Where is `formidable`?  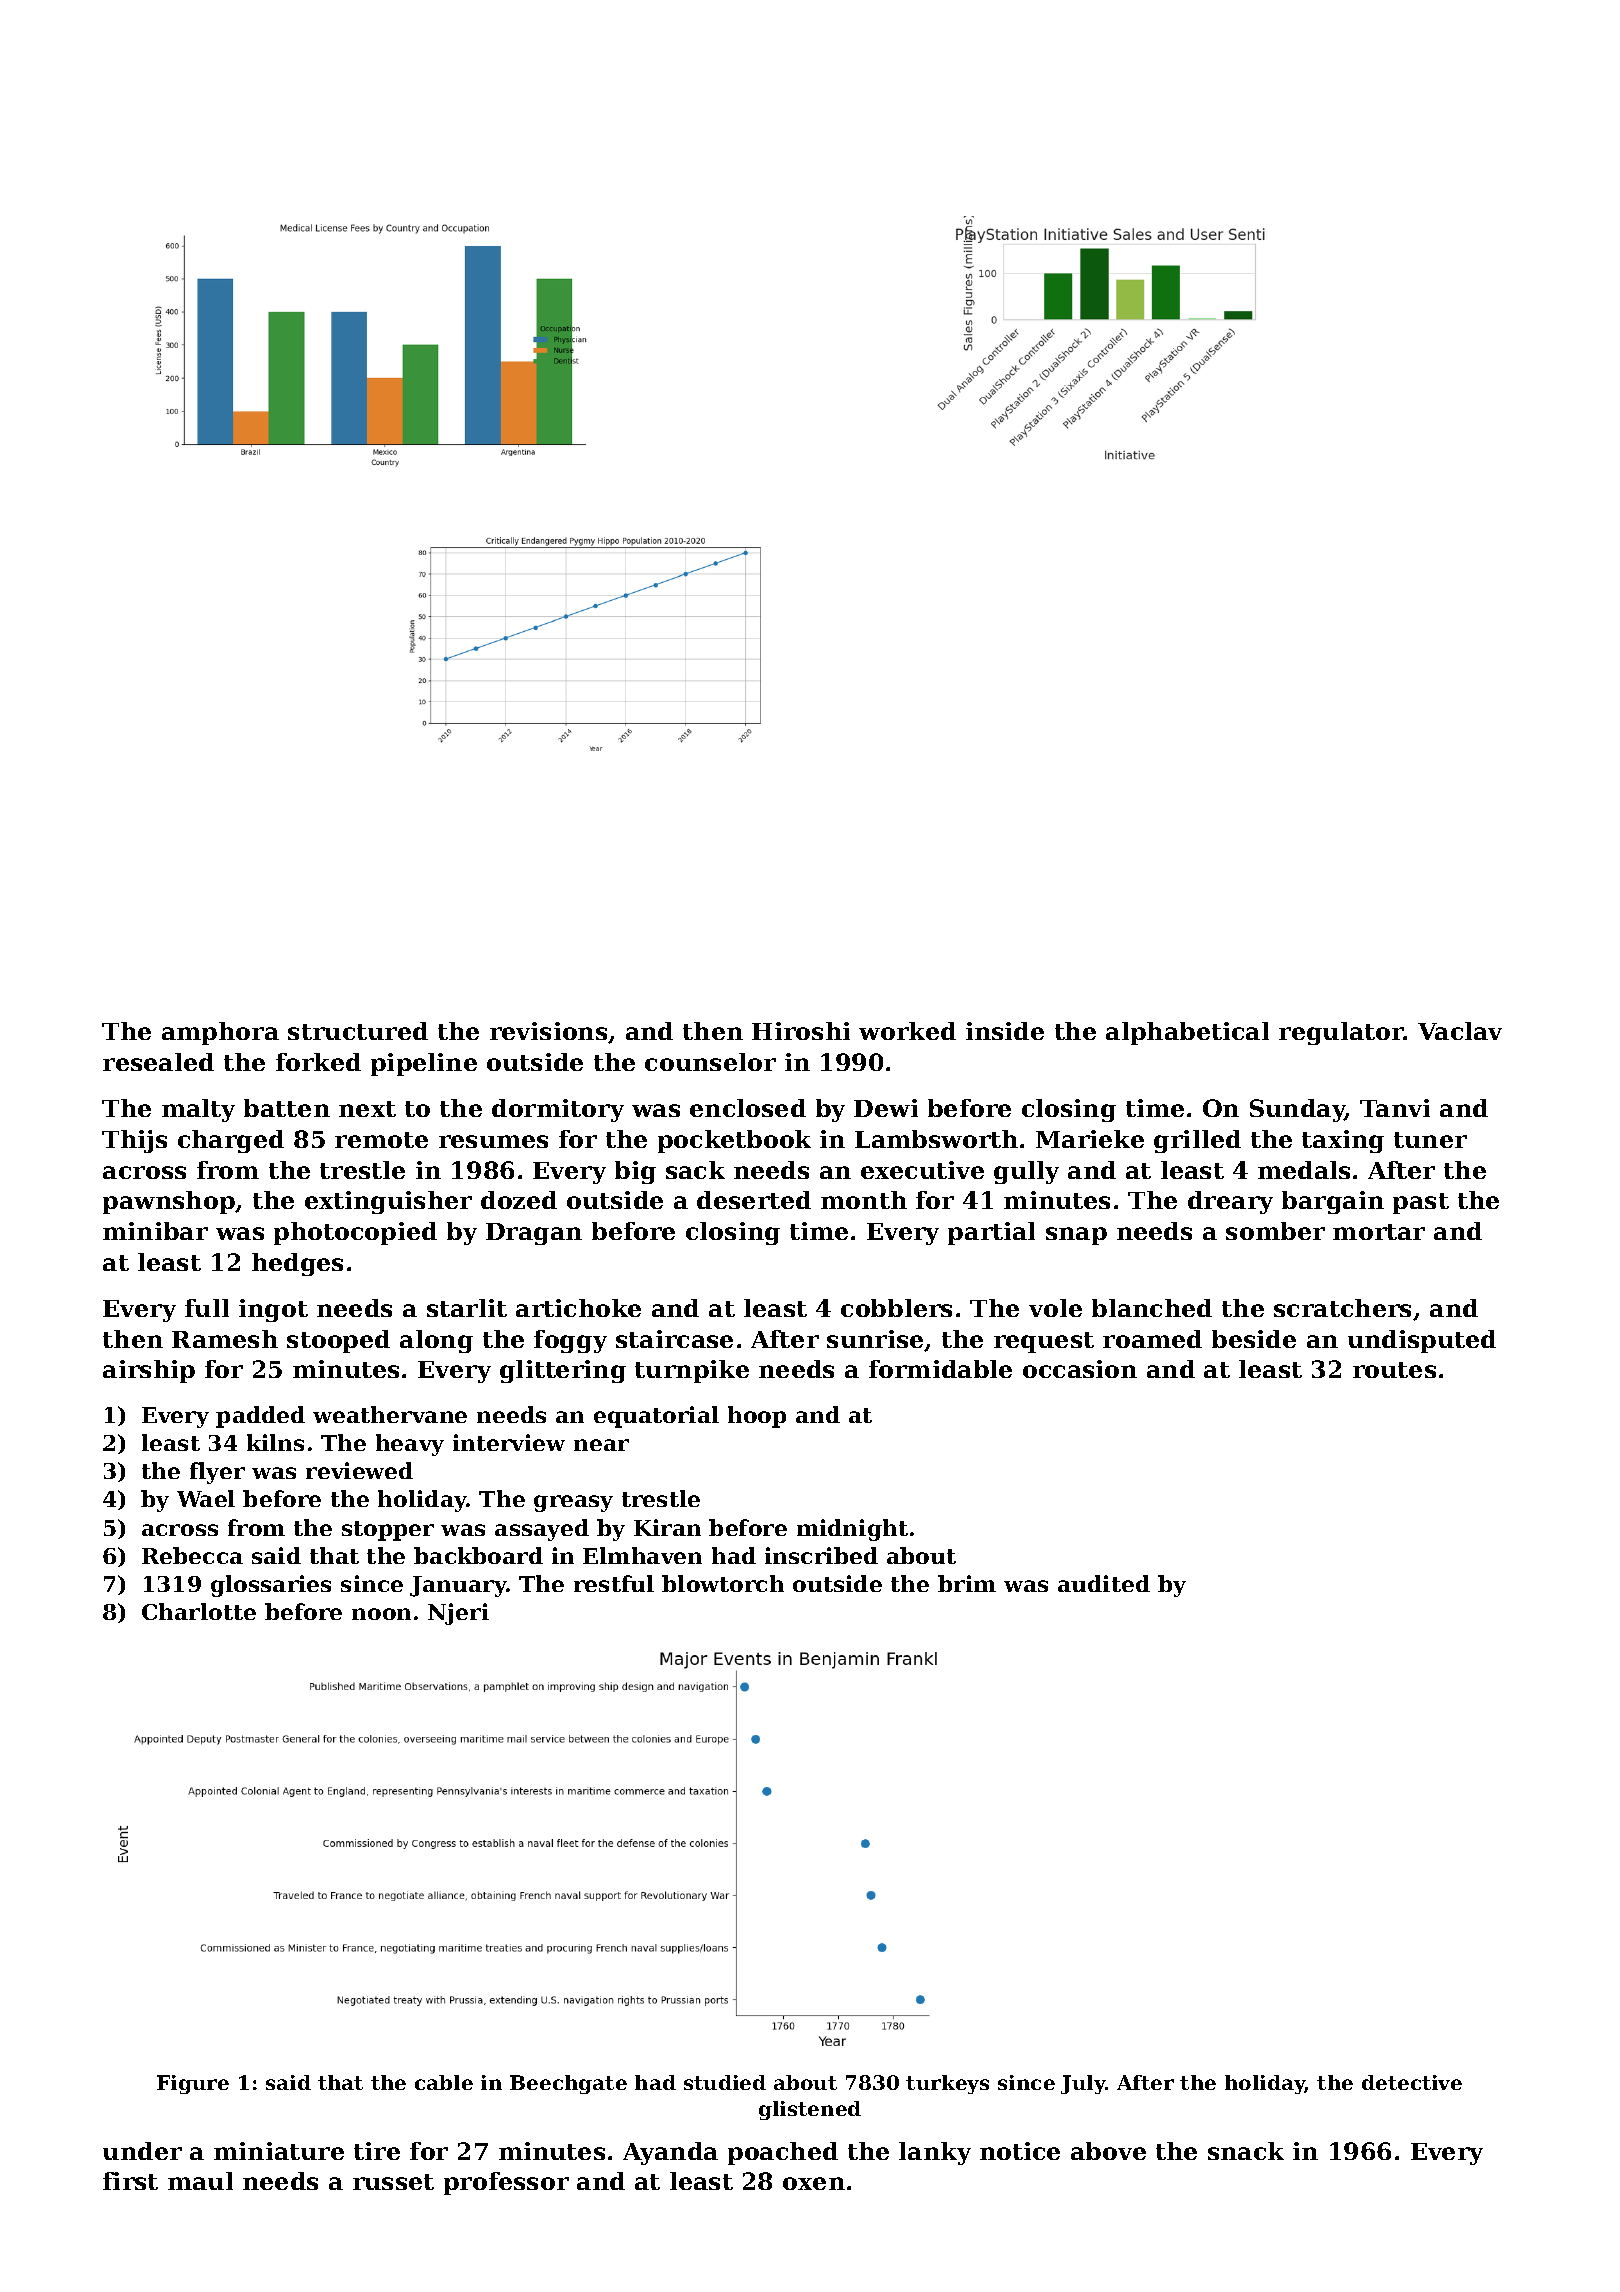 formidable is located at coordinates (940, 1369).
